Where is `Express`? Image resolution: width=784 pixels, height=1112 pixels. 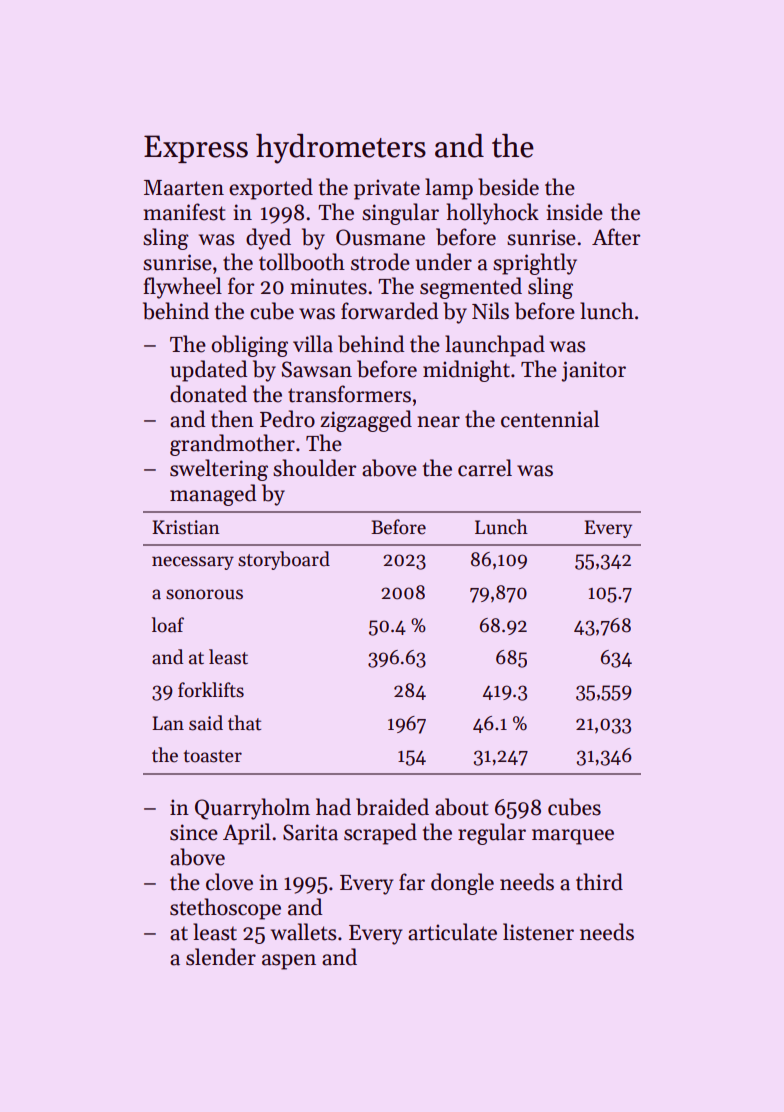
Express is located at coordinates (196, 149).
